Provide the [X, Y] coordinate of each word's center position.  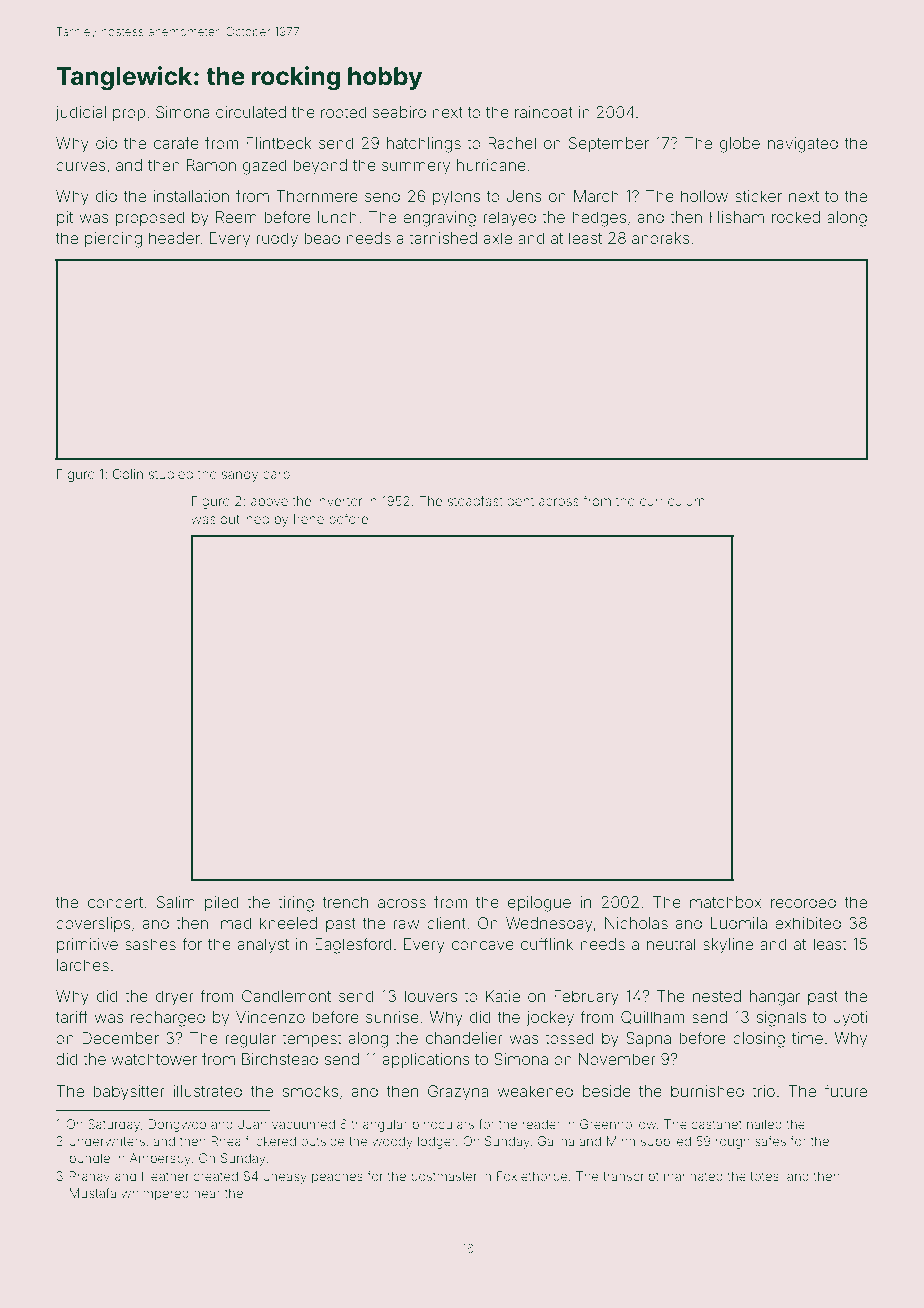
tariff [72, 1016]
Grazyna [458, 1093]
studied [171, 474]
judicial [81, 113]
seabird [399, 112]
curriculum [672, 501]
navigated [803, 145]
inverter [339, 501]
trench [345, 902]
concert [115, 902]
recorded [803, 902]
